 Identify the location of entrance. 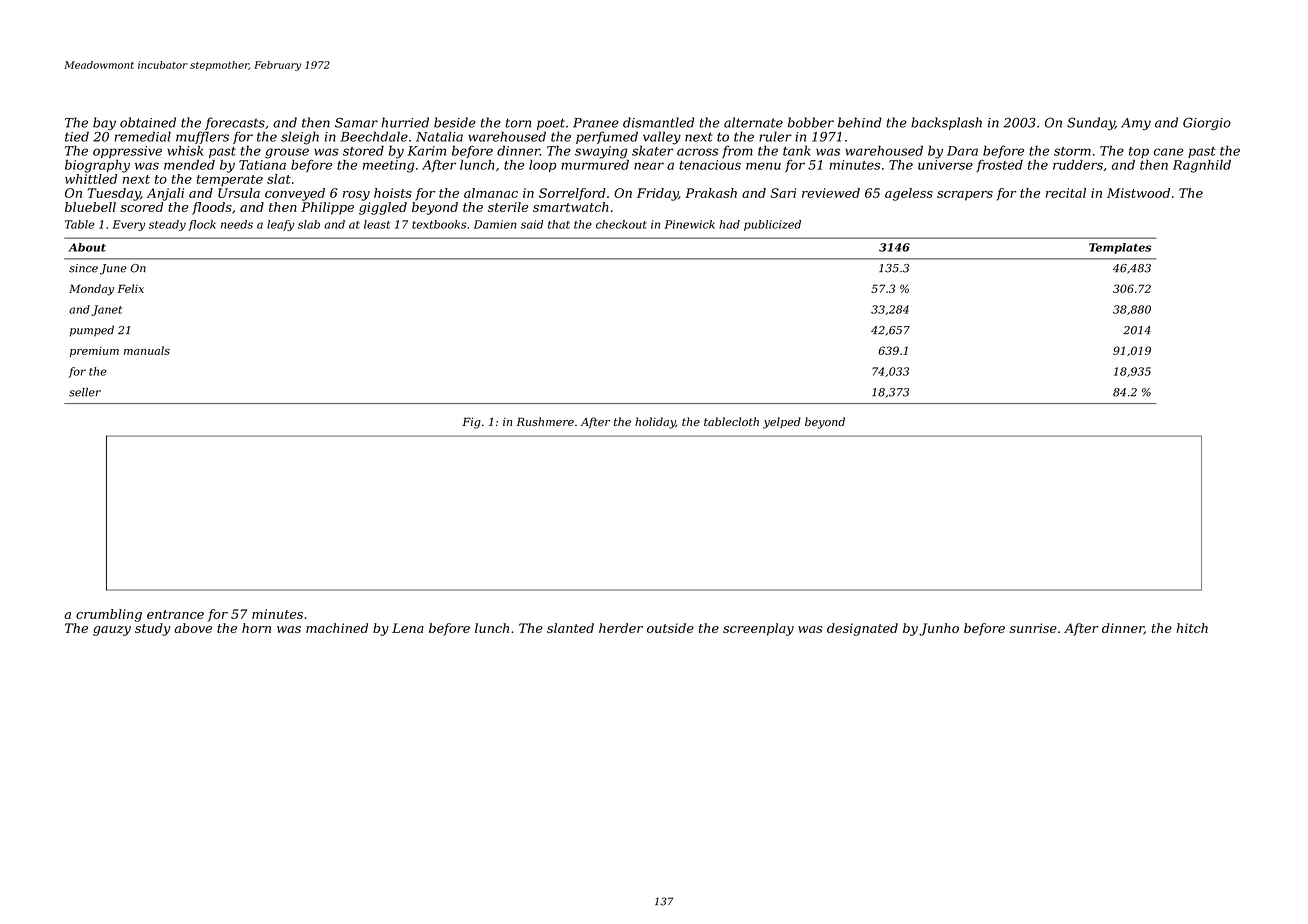
(175, 614).
